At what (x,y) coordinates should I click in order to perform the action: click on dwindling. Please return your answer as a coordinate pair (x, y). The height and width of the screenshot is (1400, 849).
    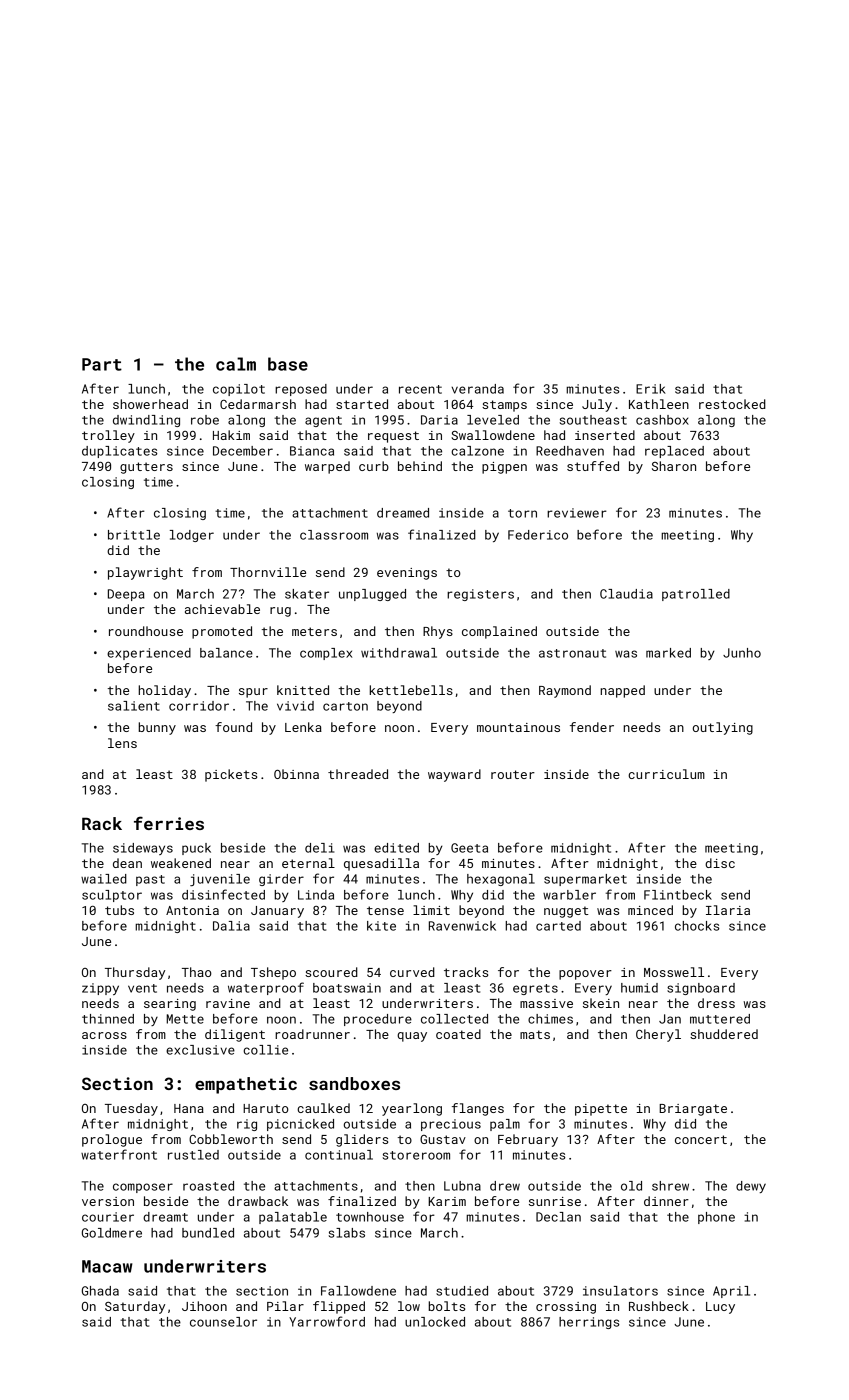
    Looking at the image, I should click on (146, 421).
